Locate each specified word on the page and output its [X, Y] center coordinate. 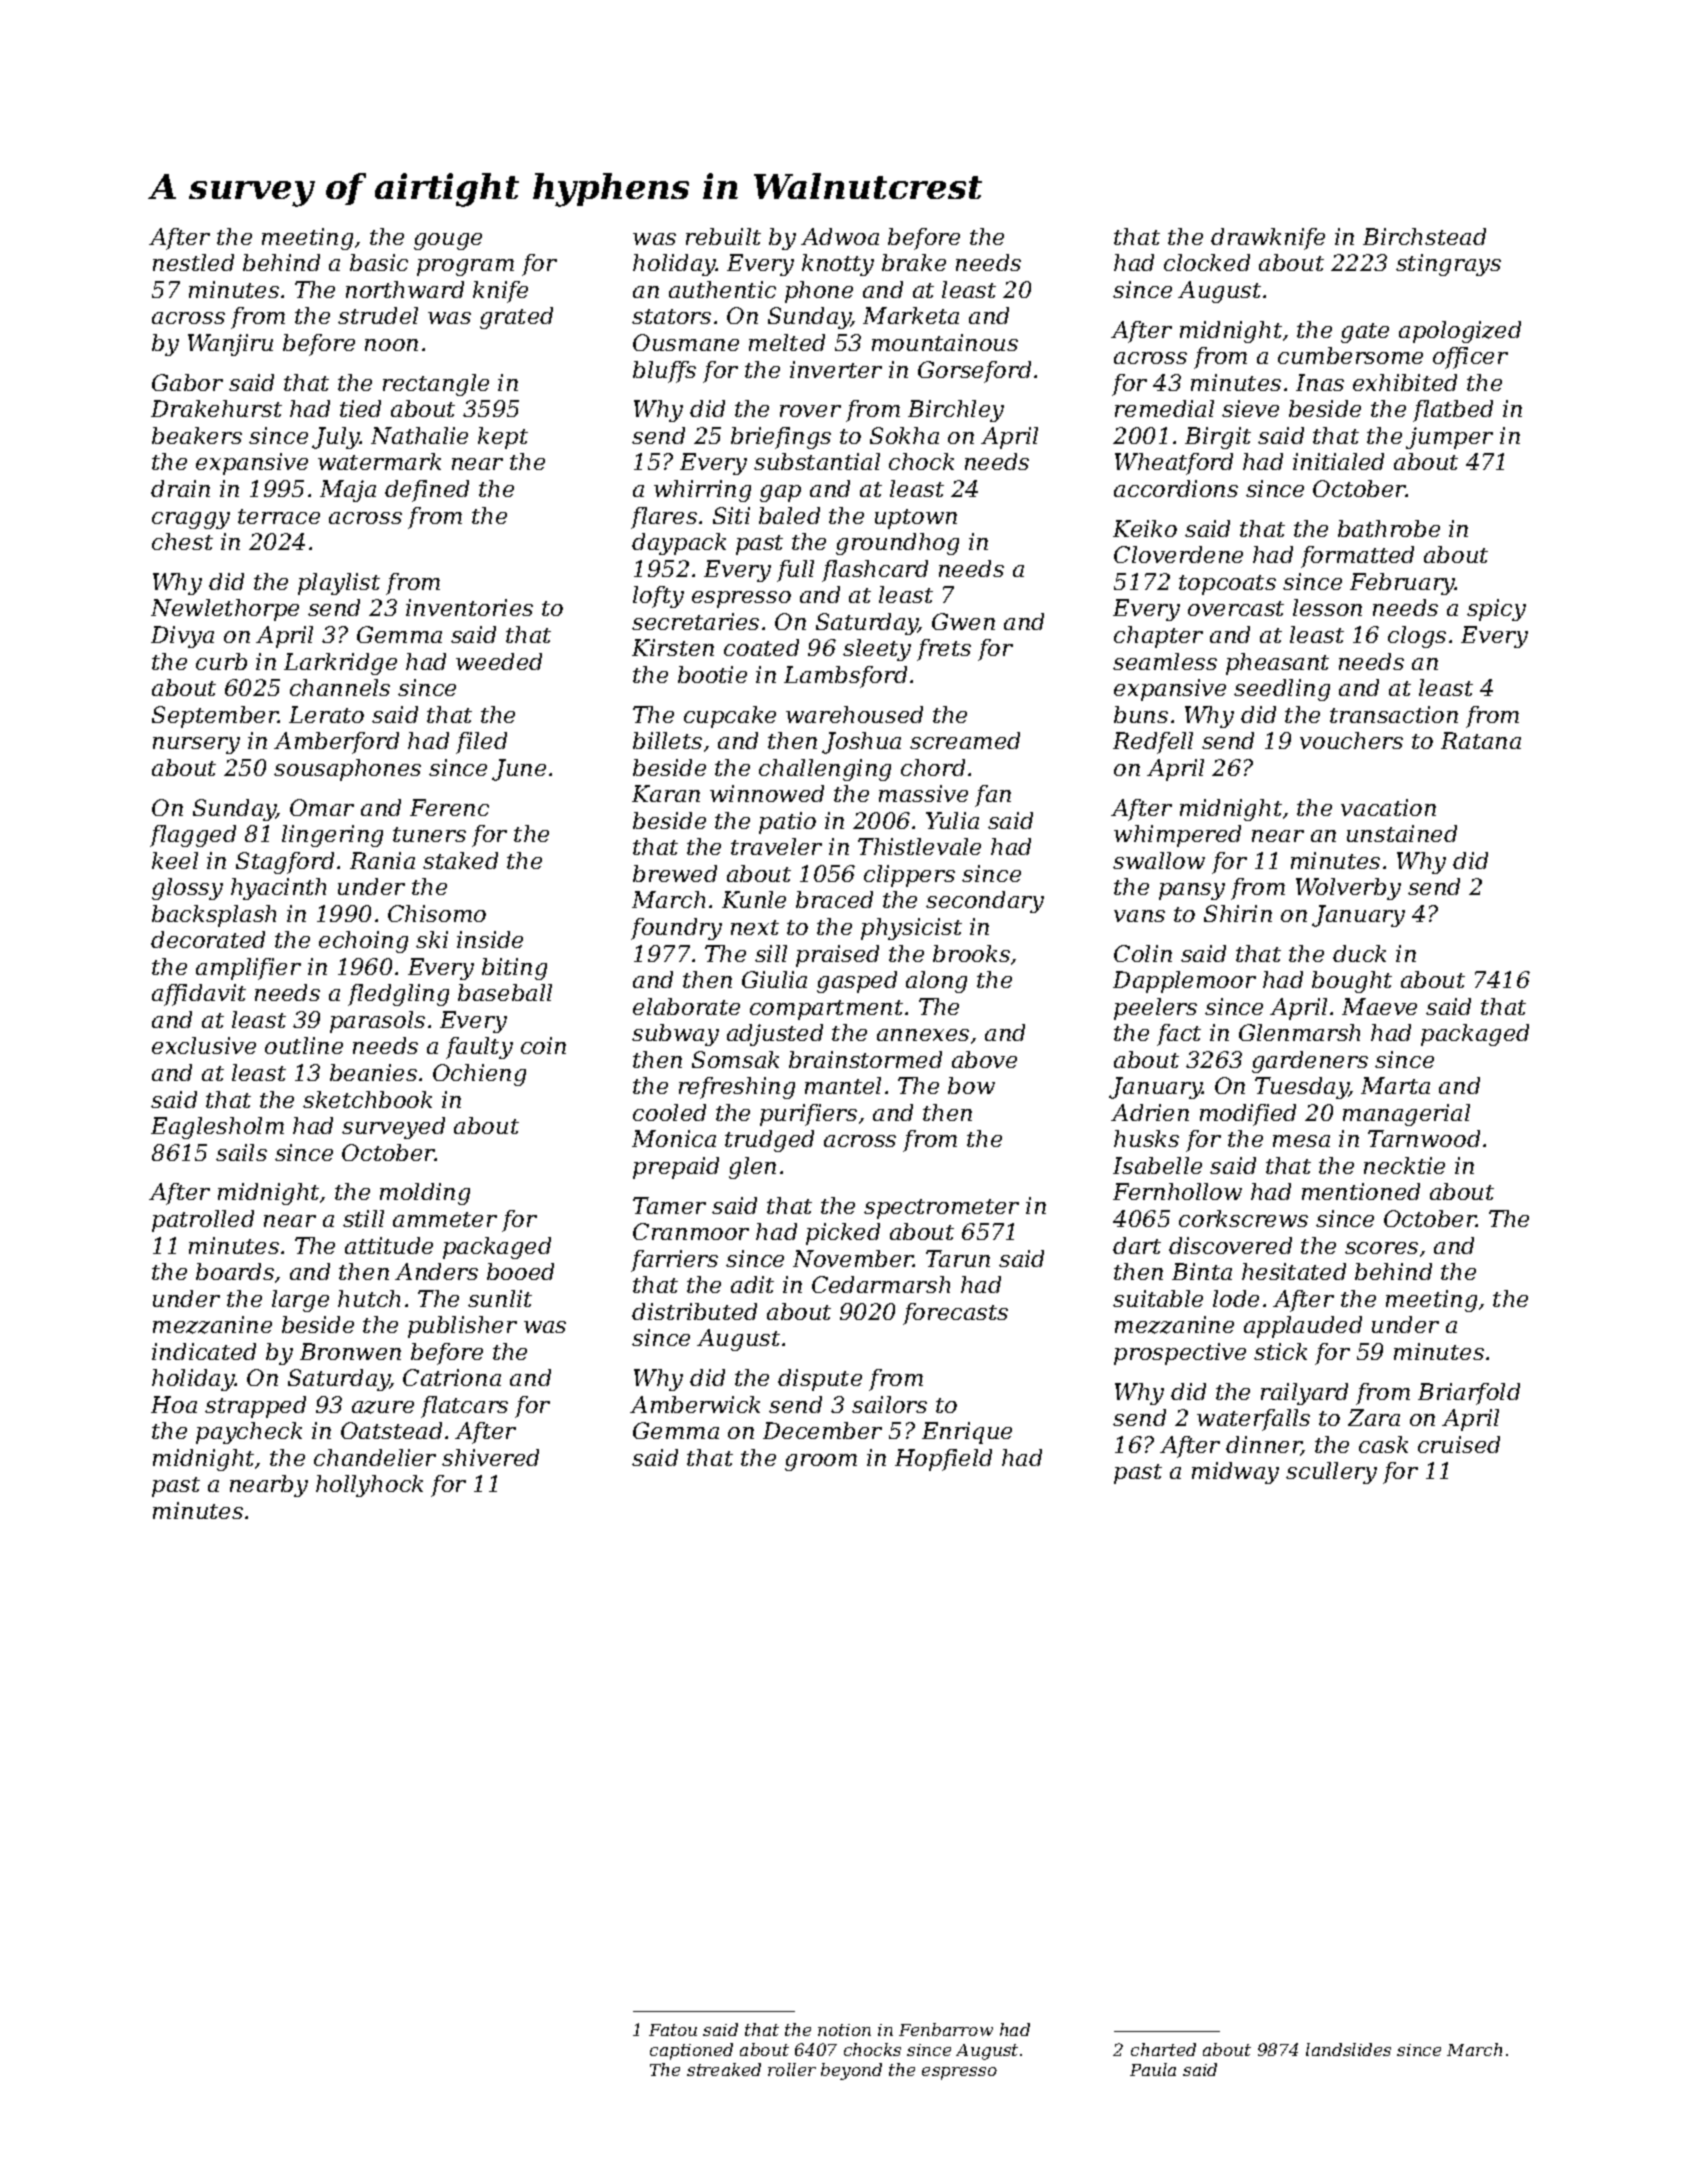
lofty [658, 597]
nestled [193, 262]
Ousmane [686, 342]
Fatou [673, 2030]
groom [821, 1462]
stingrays [1448, 265]
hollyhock [369, 1486]
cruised [1459, 1444]
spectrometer [941, 1209]
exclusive [204, 1045]
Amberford [336, 743]
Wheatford [1174, 464]
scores [1381, 1248]
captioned [691, 2051]
